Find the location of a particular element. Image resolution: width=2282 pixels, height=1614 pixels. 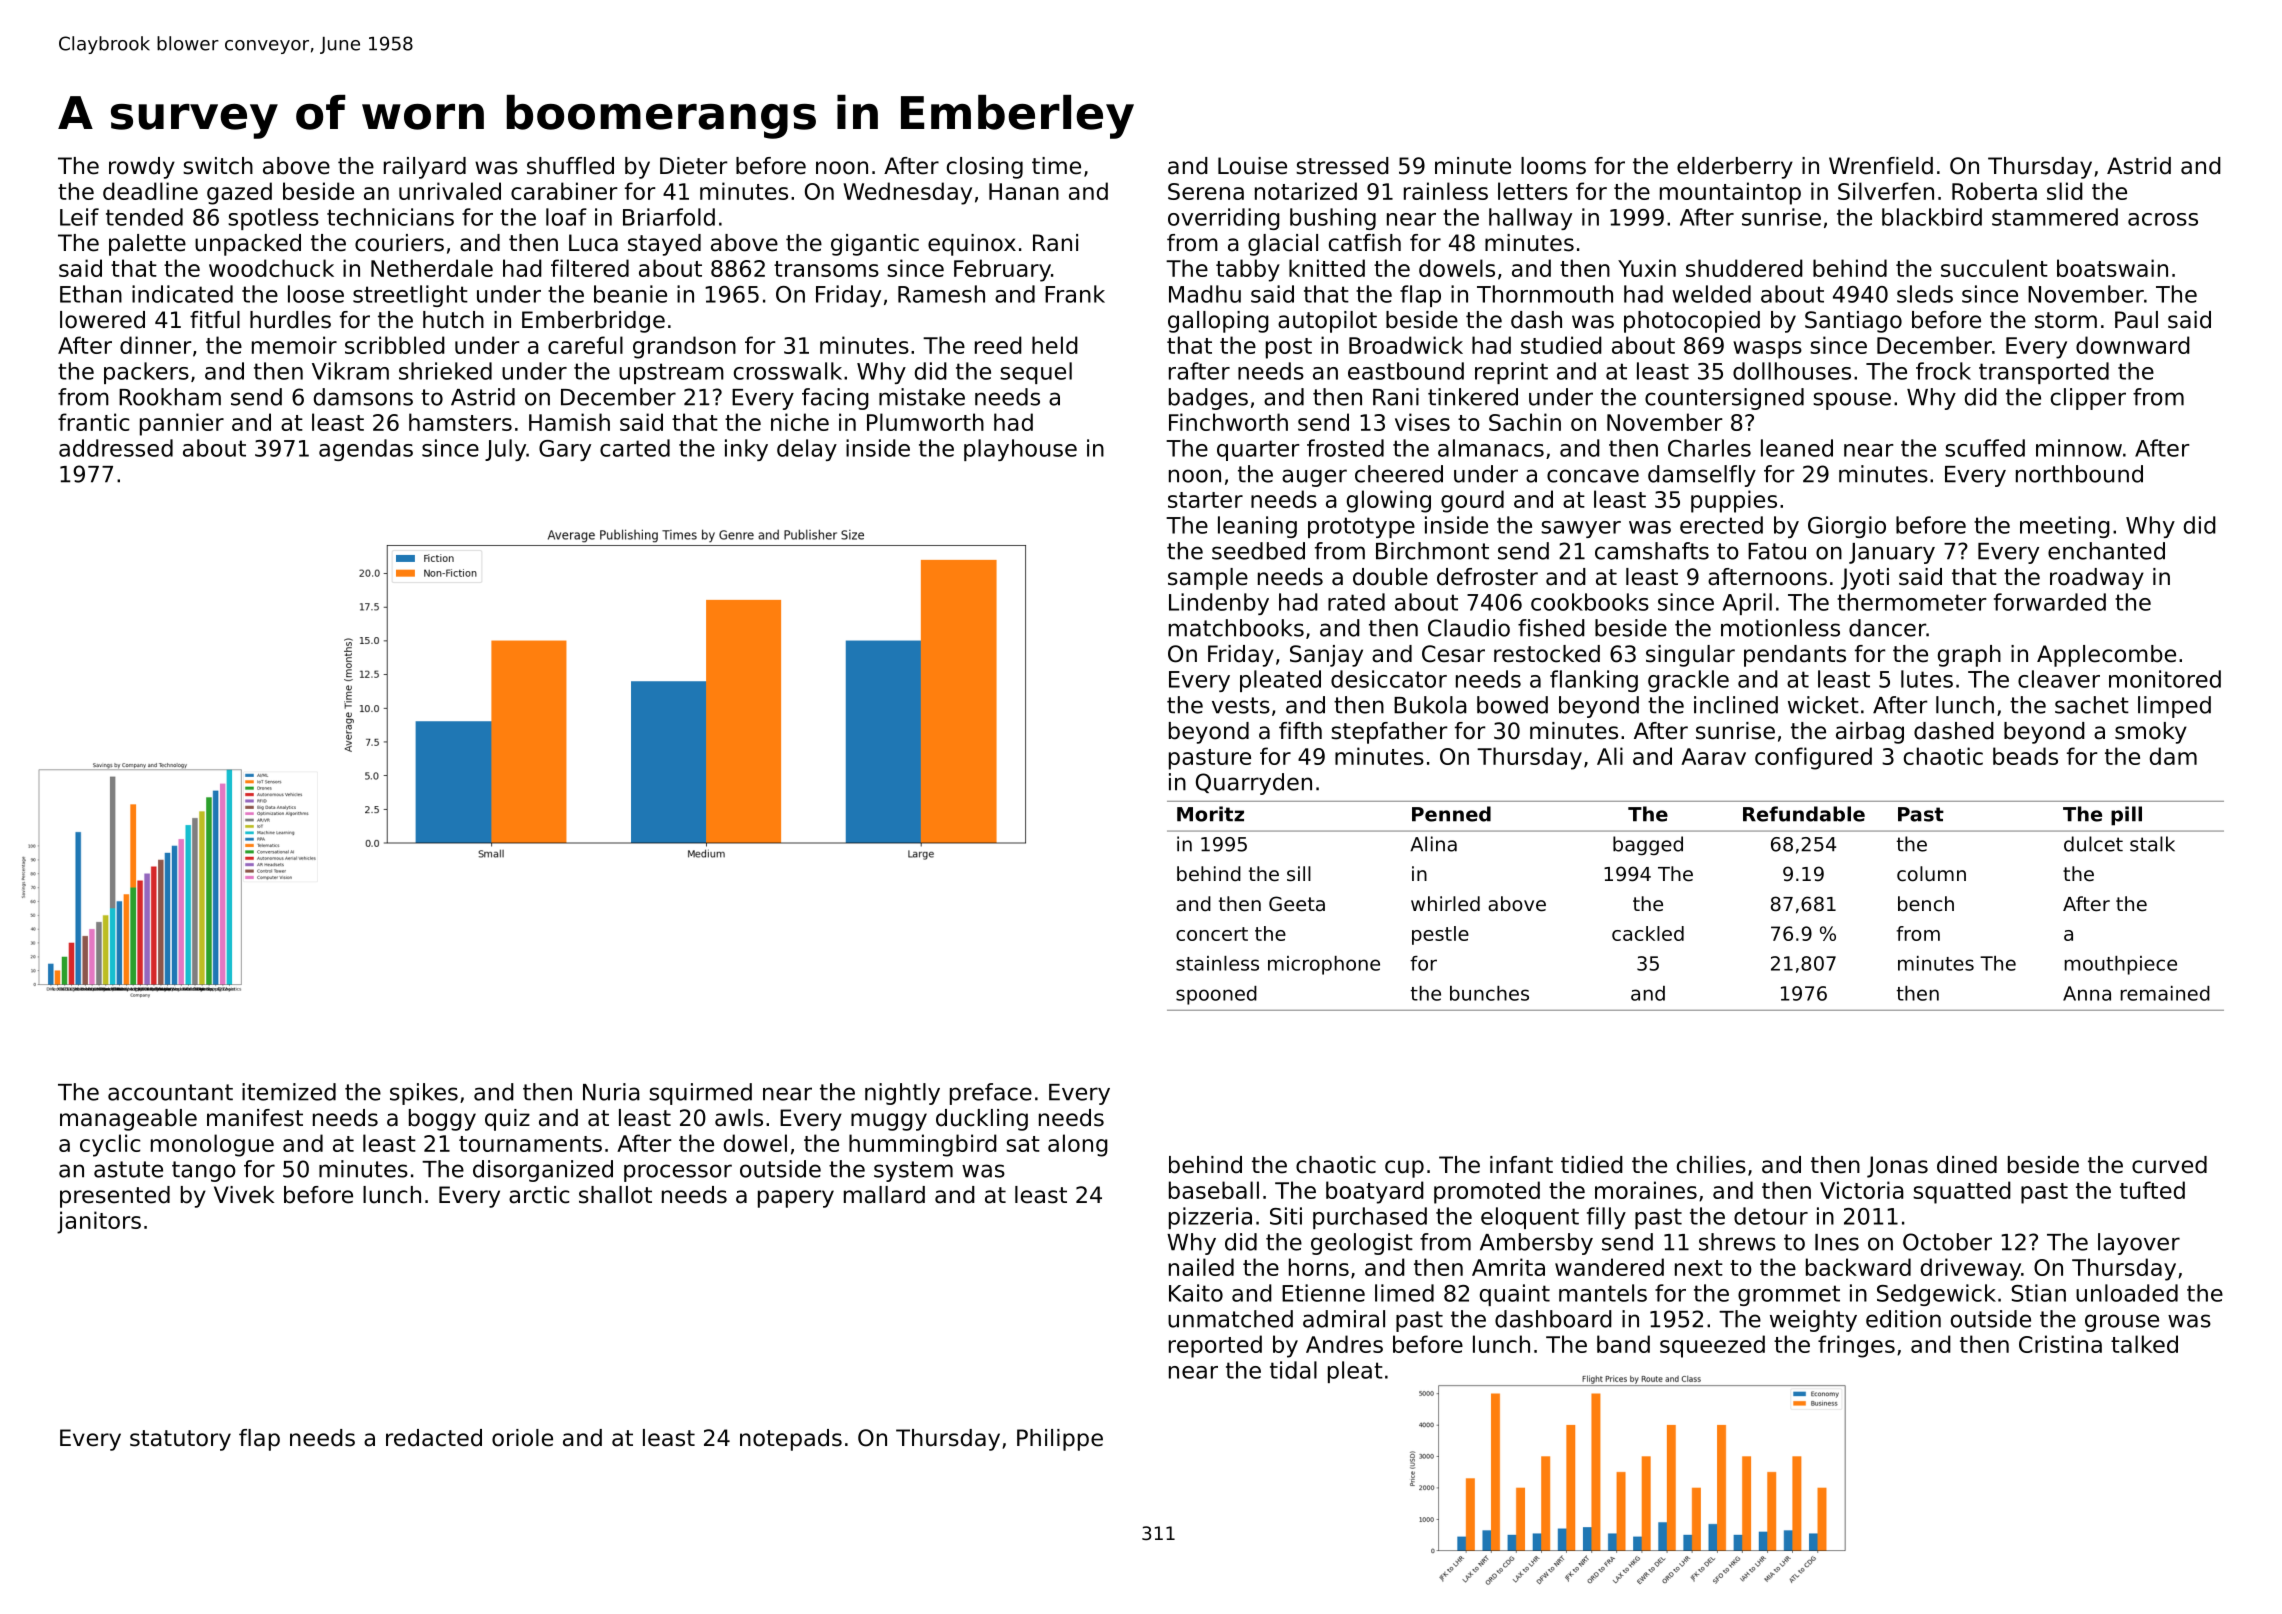

eloquent is located at coordinates (1530, 1218).
